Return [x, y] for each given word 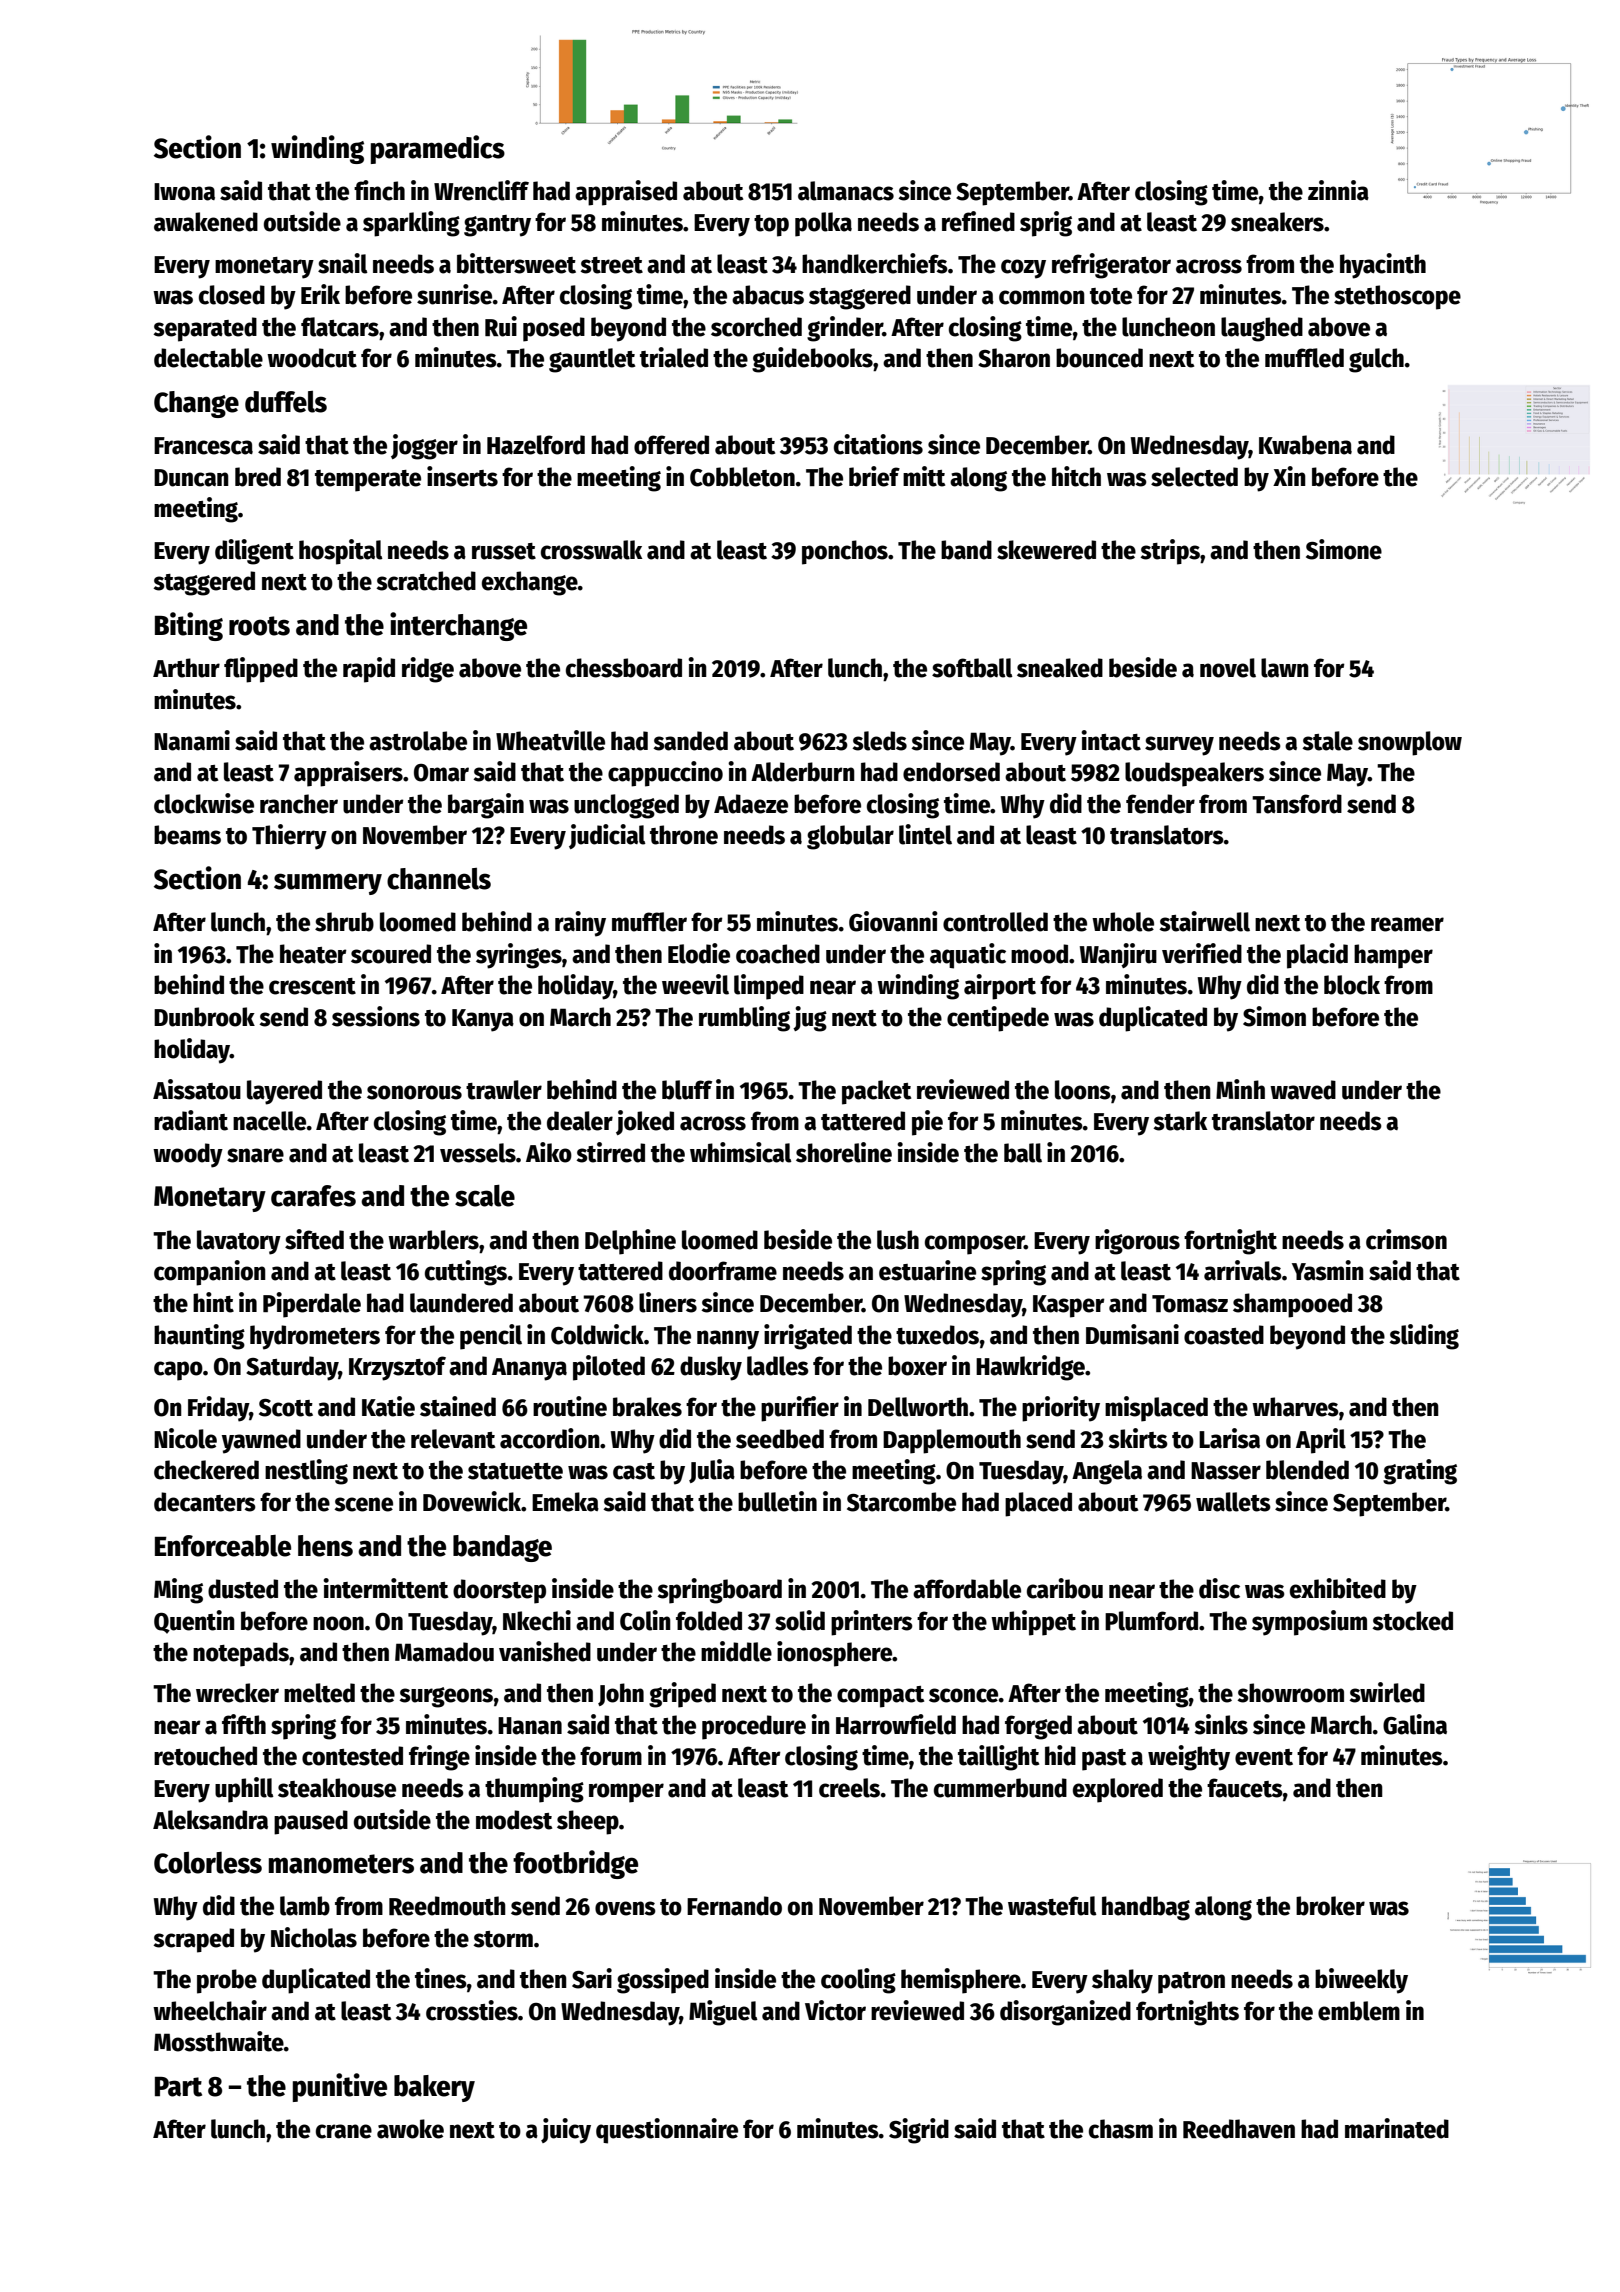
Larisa [1229, 1438]
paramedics [438, 149]
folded [709, 1621]
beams [187, 835]
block [1352, 985]
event [1264, 1757]
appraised [626, 193]
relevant [453, 1439]
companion [210, 1273]
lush [898, 1240]
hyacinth [1383, 266]
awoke [410, 2129]
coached [778, 954]
